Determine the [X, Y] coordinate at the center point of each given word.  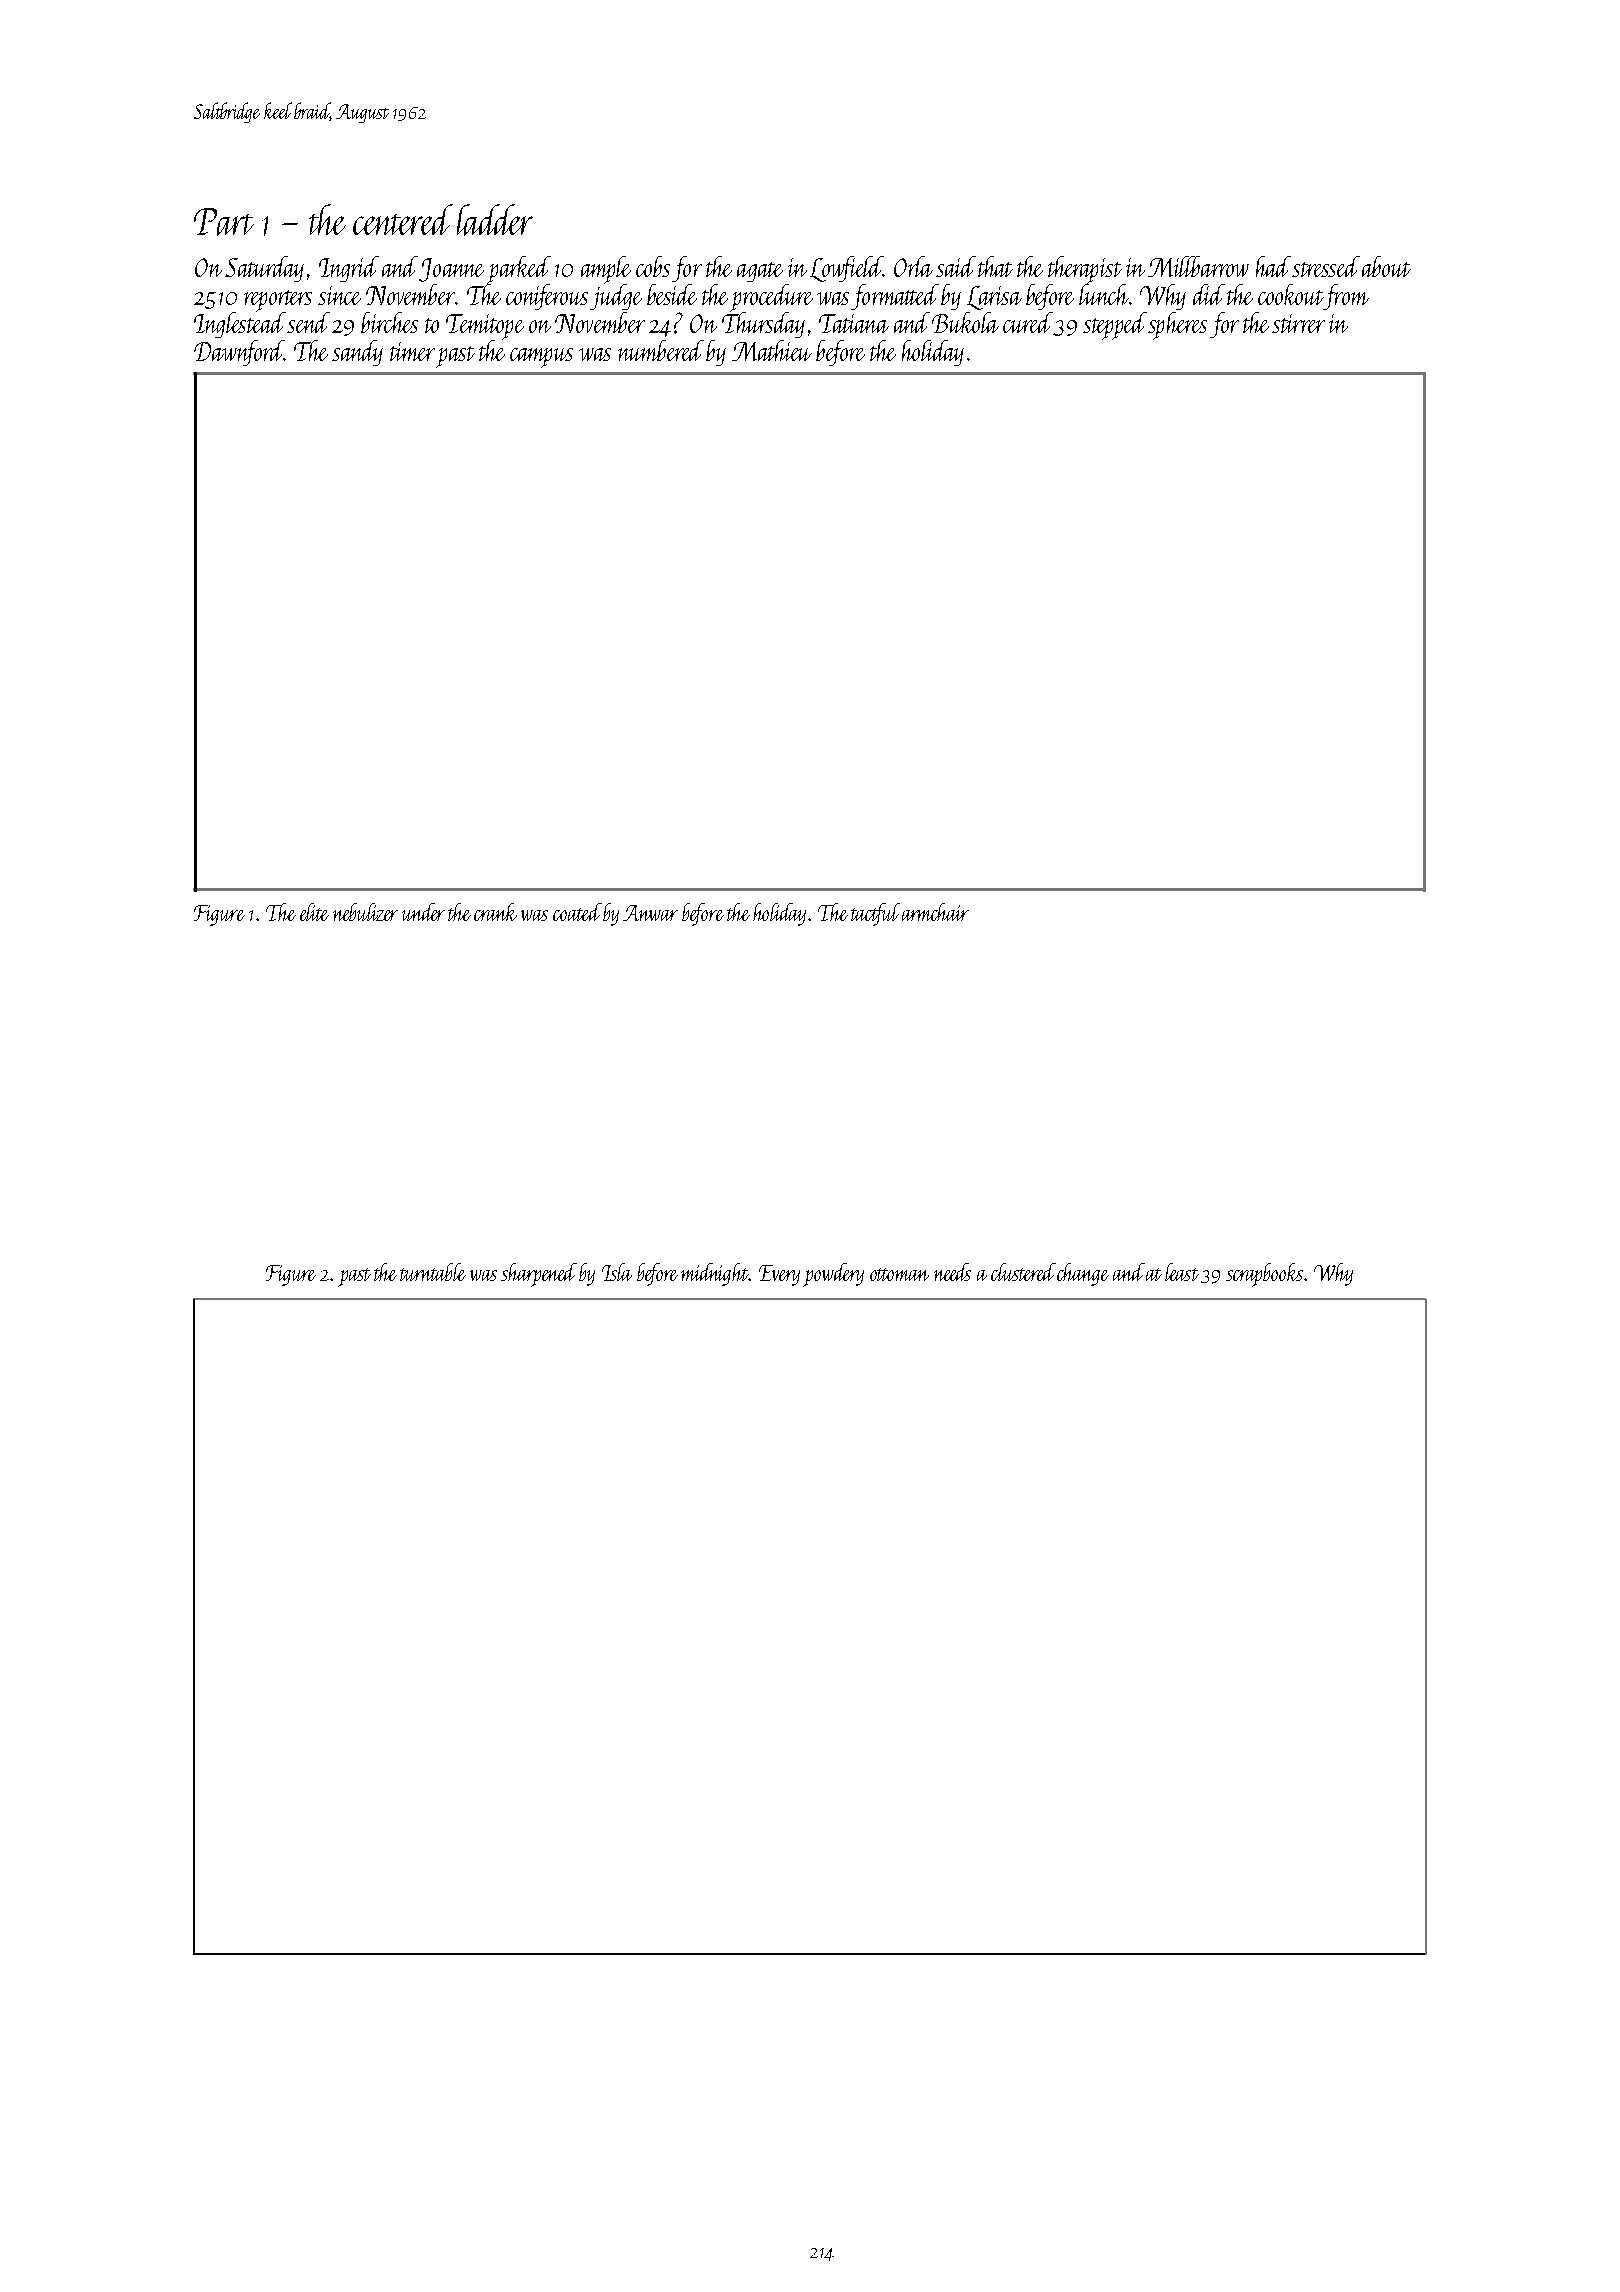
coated [577, 912]
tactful [875, 914]
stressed [1326, 266]
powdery [833, 1275]
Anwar [650, 913]
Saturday [264, 269]
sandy [357, 353]
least [1182, 1272]
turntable [433, 1272]
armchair [935, 912]
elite [314, 912]
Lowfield [846, 269]
